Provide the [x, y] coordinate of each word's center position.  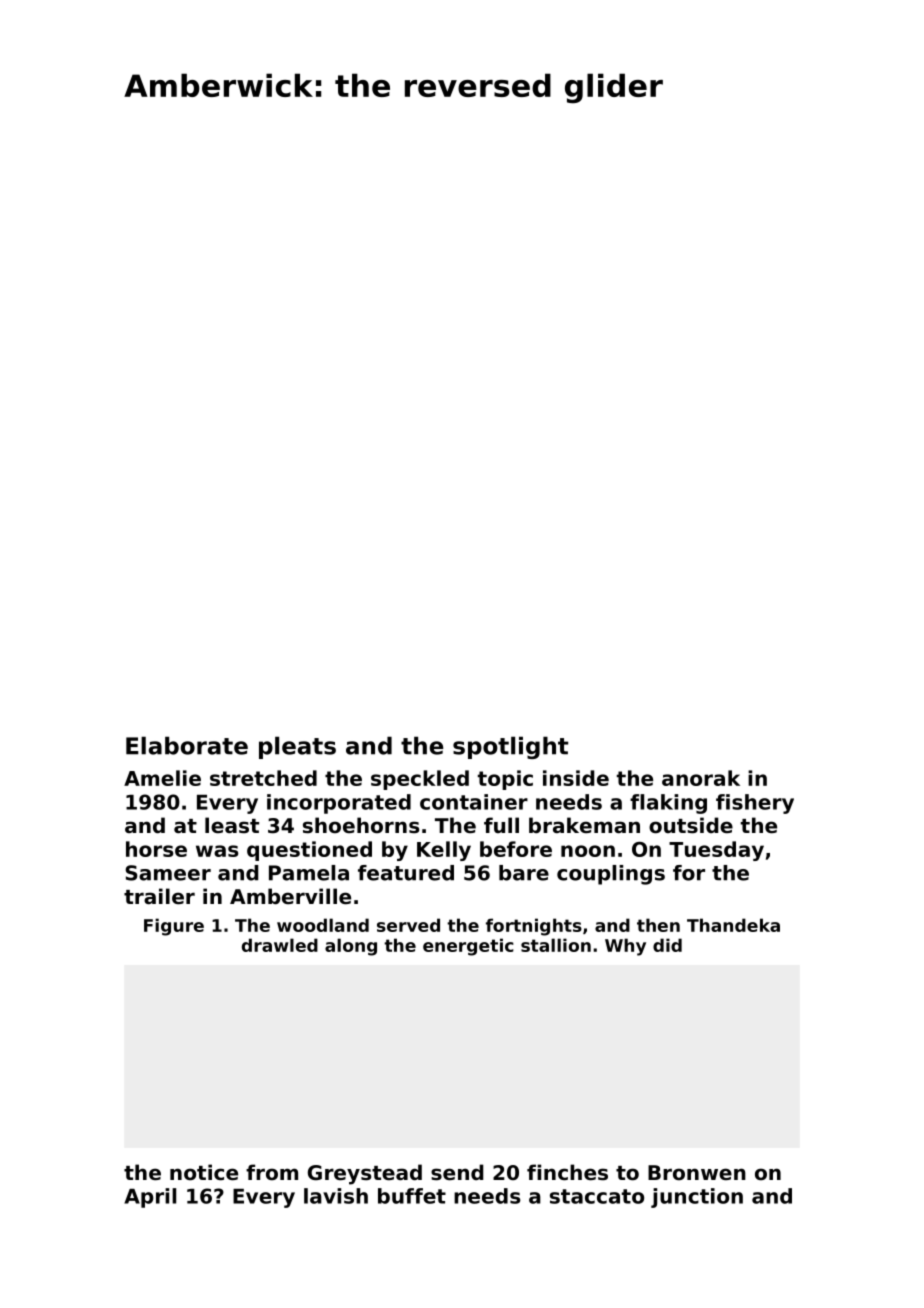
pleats [297, 747]
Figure [174, 927]
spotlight [510, 747]
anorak [701, 778]
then [658, 925]
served [408, 925]
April [150, 1198]
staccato [597, 1196]
